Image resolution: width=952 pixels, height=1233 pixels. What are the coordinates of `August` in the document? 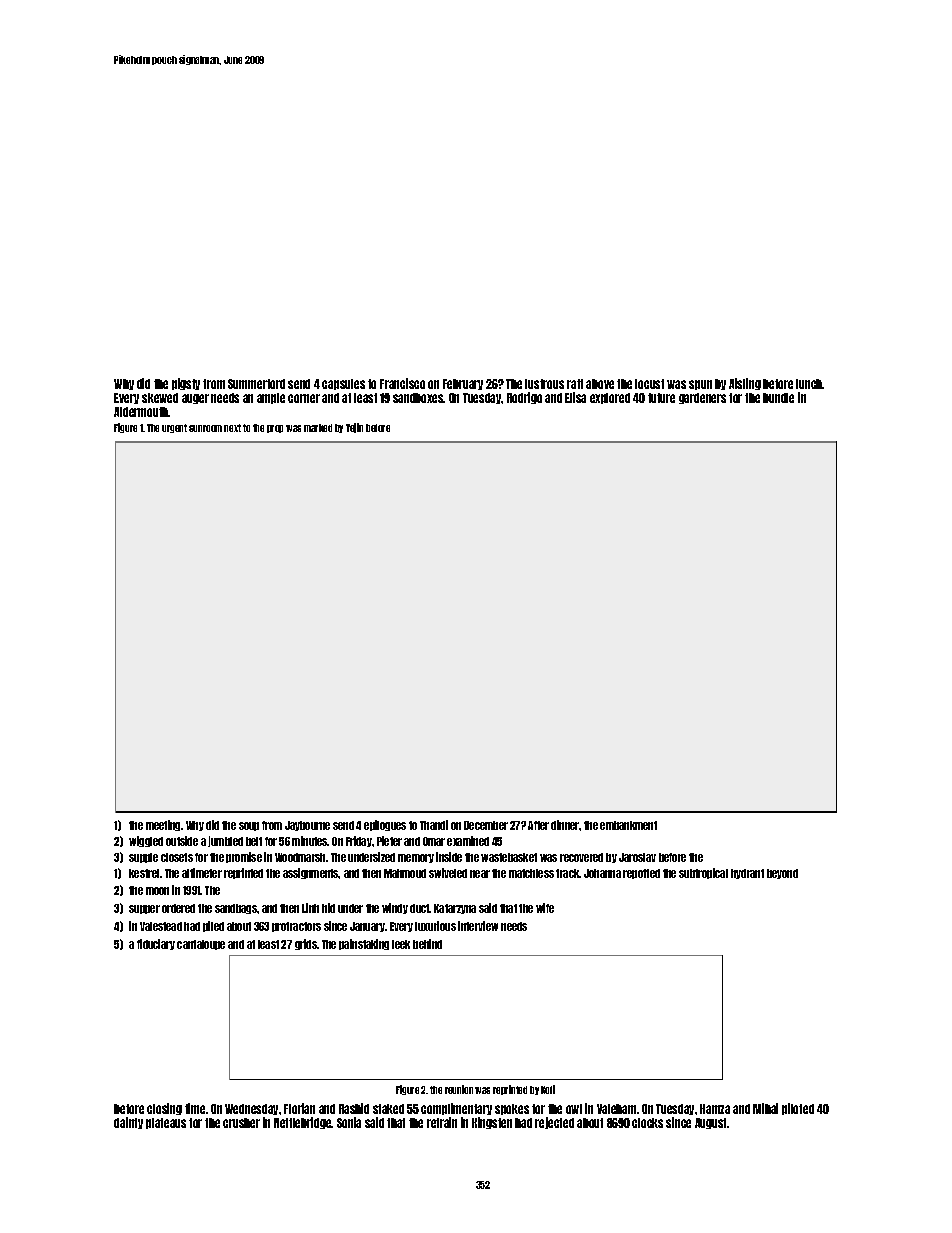 It's located at (711, 1123).
